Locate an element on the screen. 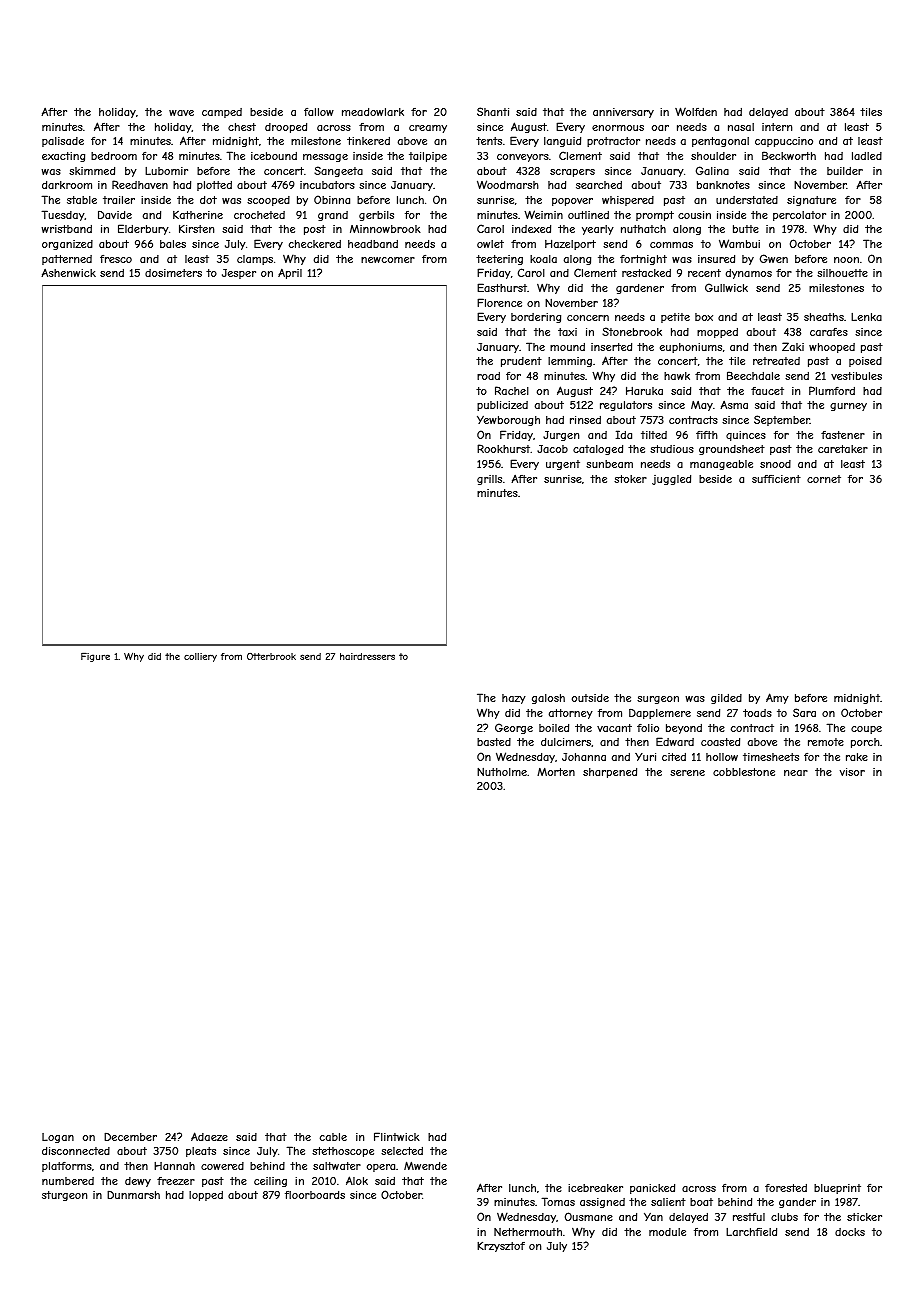  road is located at coordinates (488, 376).
